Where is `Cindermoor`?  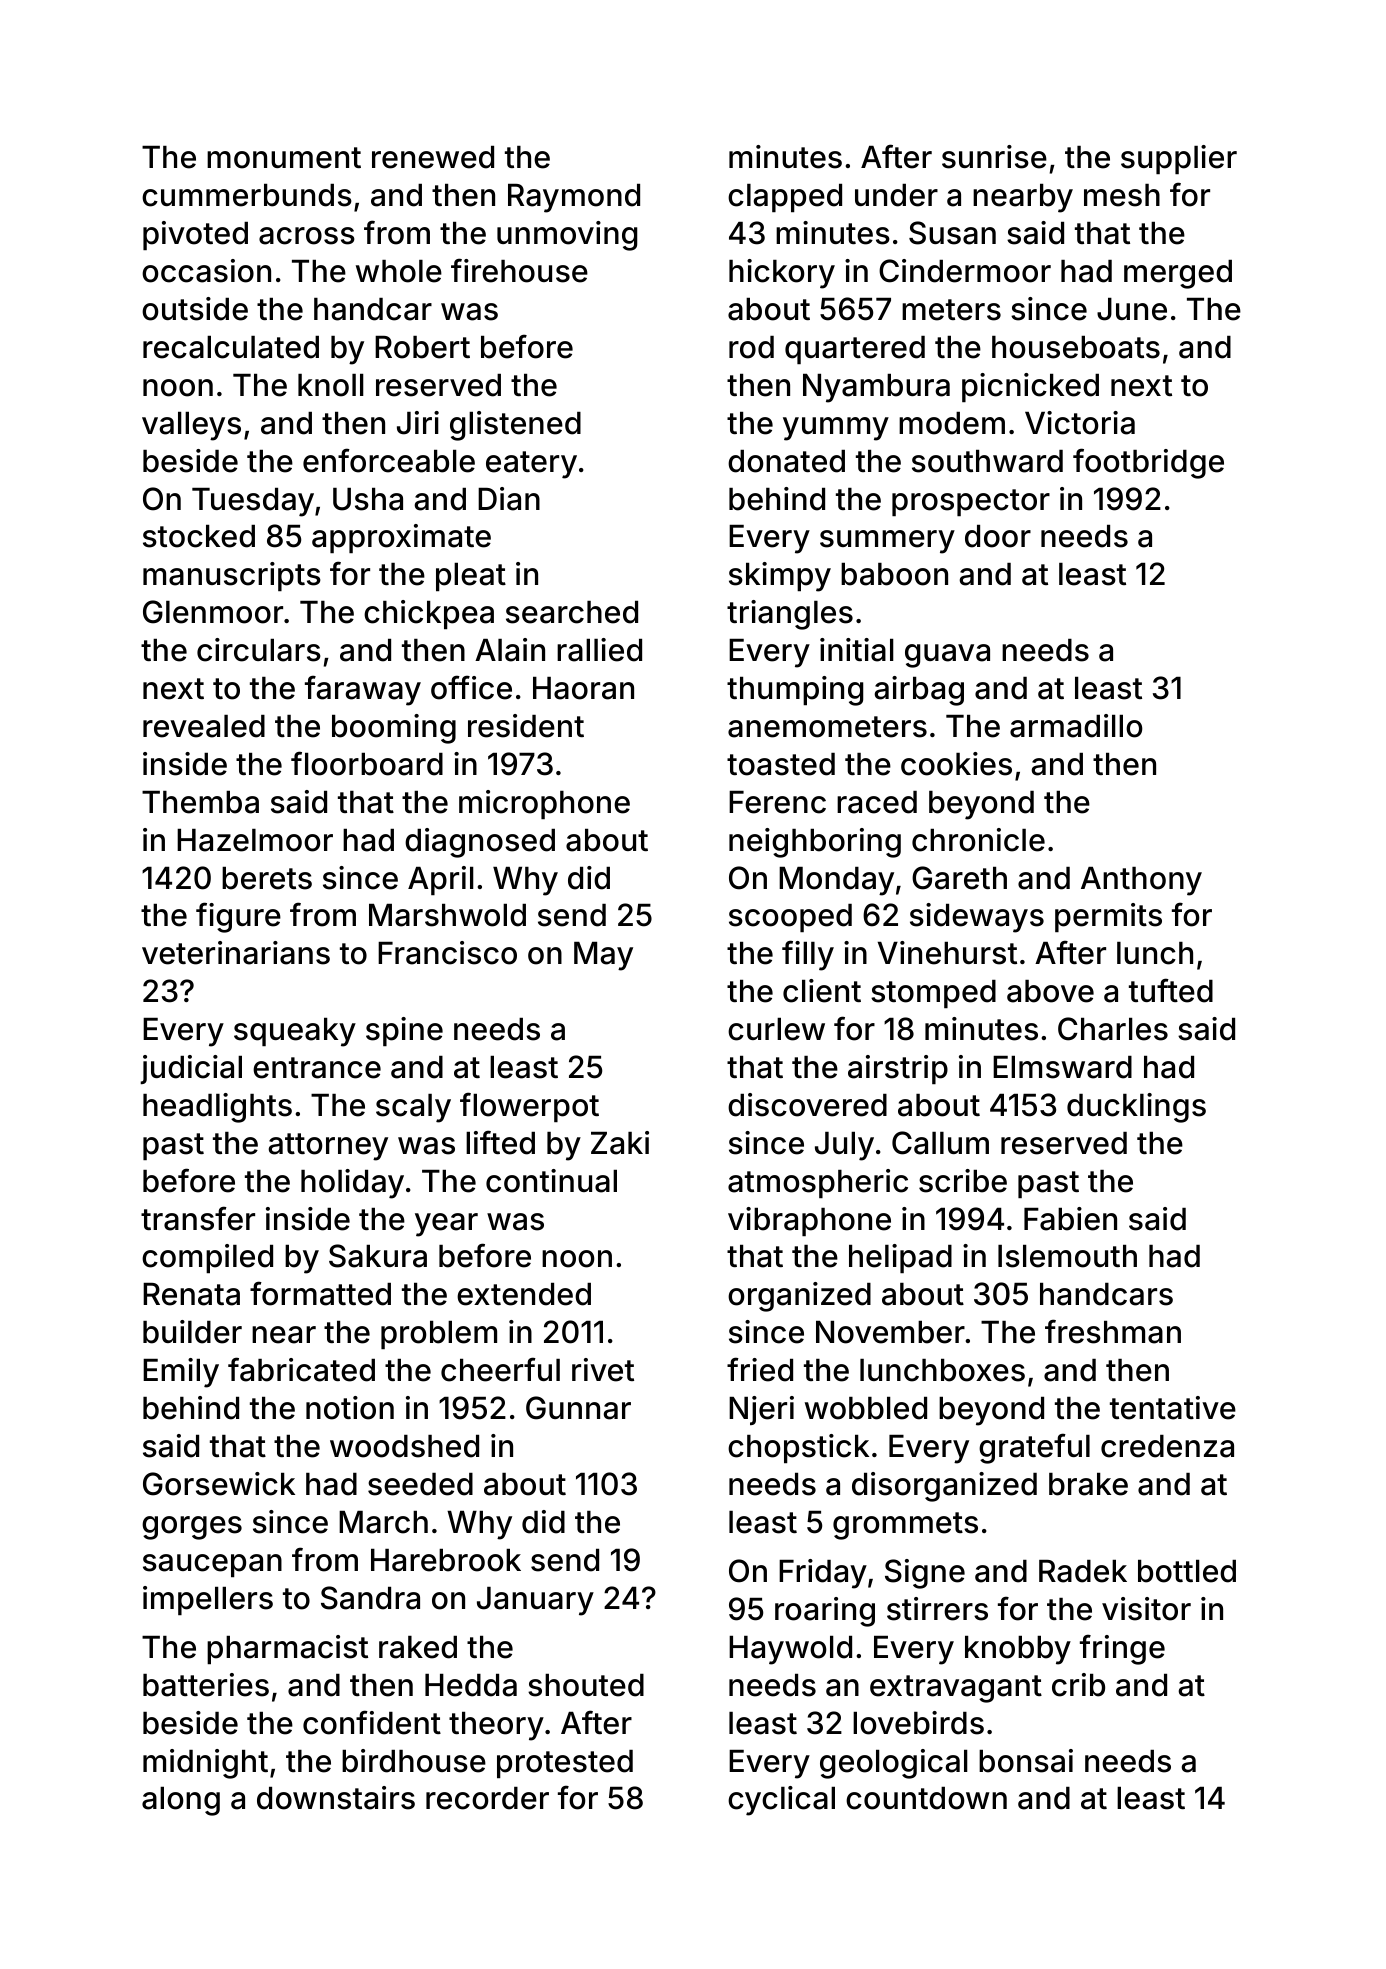 Cindermoor is located at coordinates (965, 271).
